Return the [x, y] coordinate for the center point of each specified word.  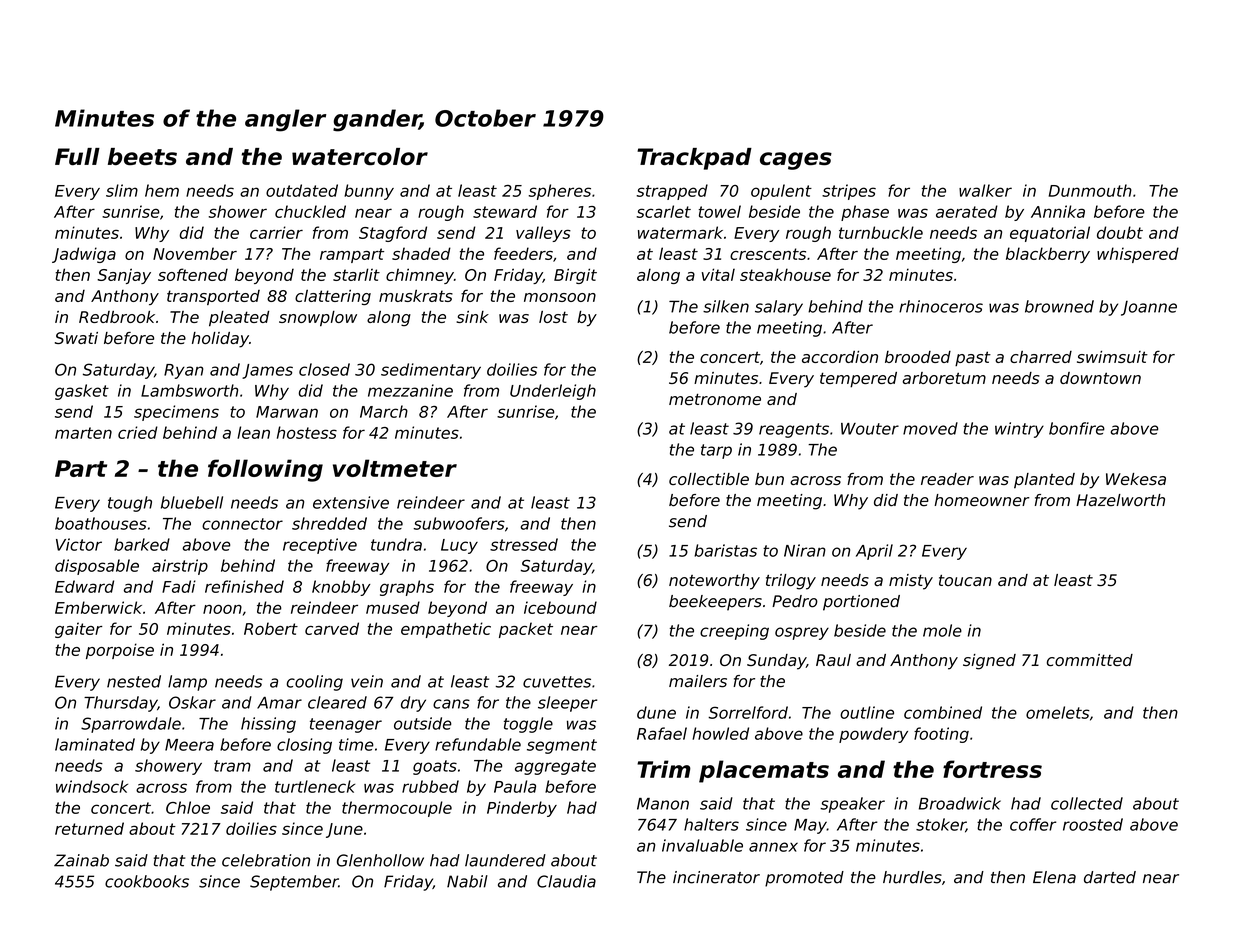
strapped [672, 192]
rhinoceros [941, 306]
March [384, 411]
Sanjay [124, 276]
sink [472, 317]
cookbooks [147, 881]
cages [796, 161]
